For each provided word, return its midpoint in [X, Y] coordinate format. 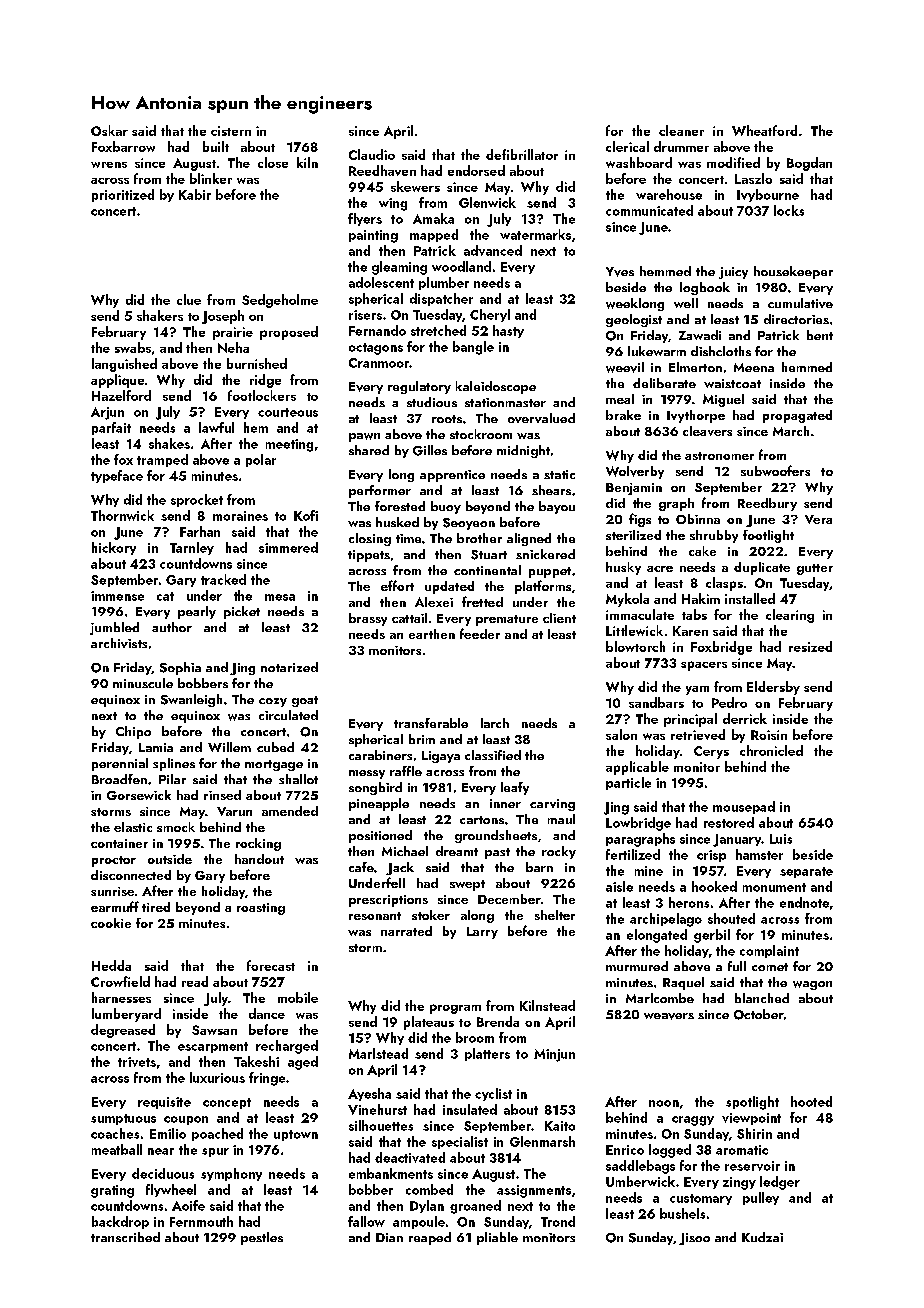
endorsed [476, 170]
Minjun [554, 1055]
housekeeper [793, 272]
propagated [797, 416]
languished [124, 365]
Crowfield [120, 981]
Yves [620, 272]
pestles [262, 1238]
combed [429, 1189]
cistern [231, 131]
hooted [811, 1101]
